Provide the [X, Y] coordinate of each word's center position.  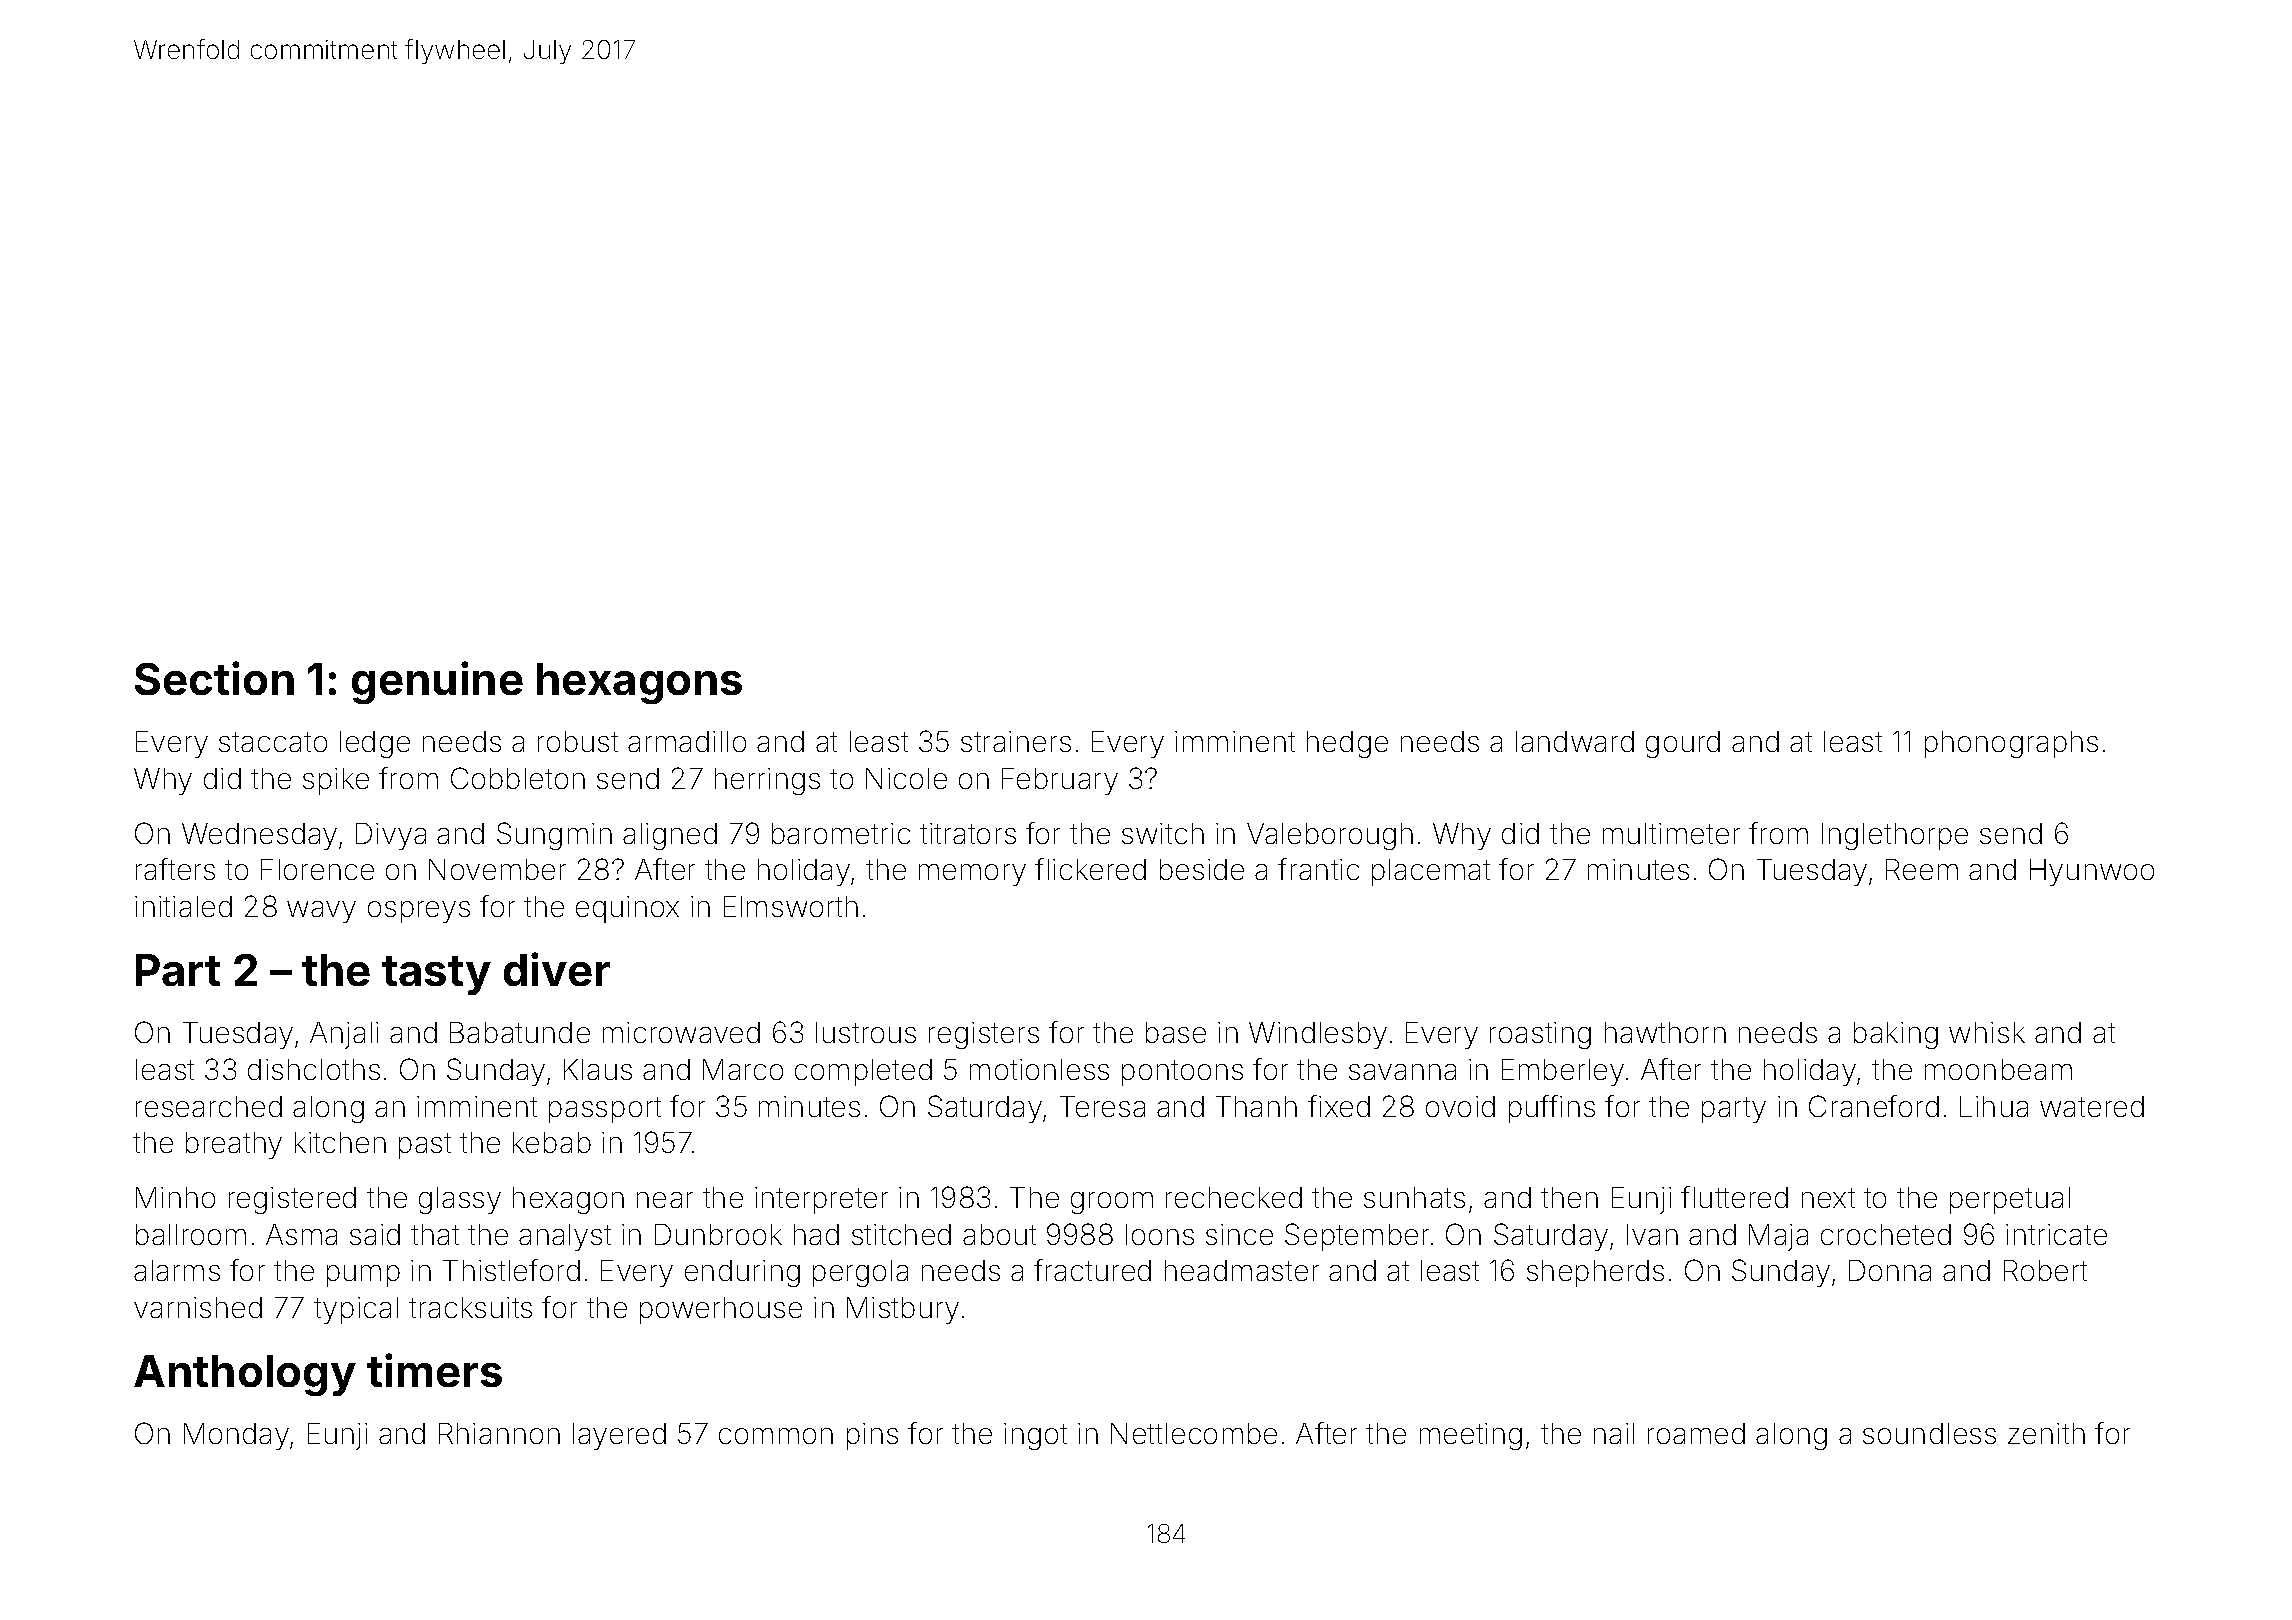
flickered [1090, 869]
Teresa [1102, 1106]
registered [292, 1200]
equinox [627, 909]
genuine [437, 682]
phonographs [2011, 744]
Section [214, 678]
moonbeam [1998, 1069]
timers [434, 1370]
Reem [1922, 869]
